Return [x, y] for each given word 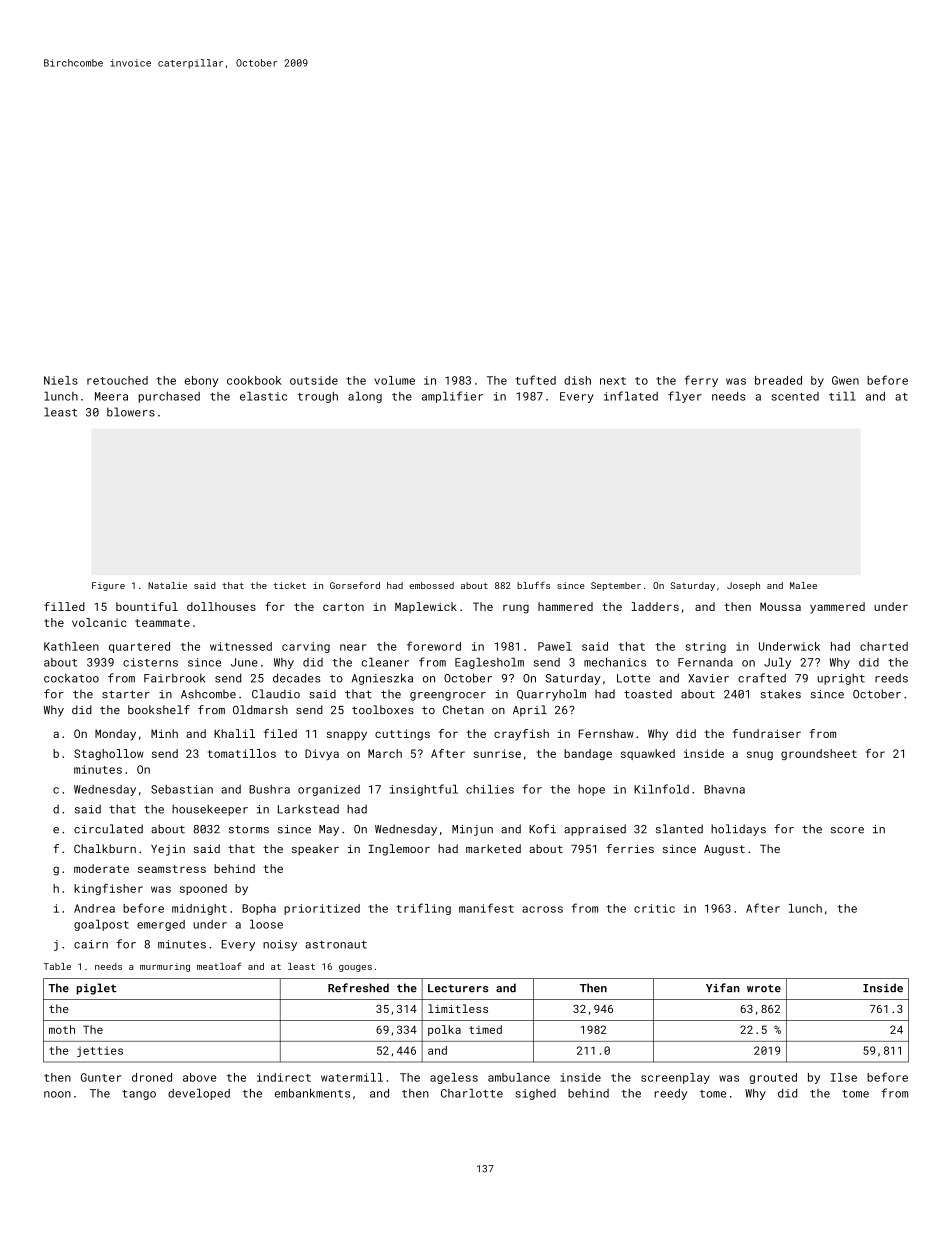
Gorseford [355, 585]
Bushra [269, 789]
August [724, 850]
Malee [803, 585]
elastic [263, 396]
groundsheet [819, 754]
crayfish [521, 735]
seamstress [172, 869]
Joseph [743, 586]
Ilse [844, 1077]
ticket [289, 585]
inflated [631, 396]
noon [57, 1094]
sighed [536, 1094]
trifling [423, 909]
